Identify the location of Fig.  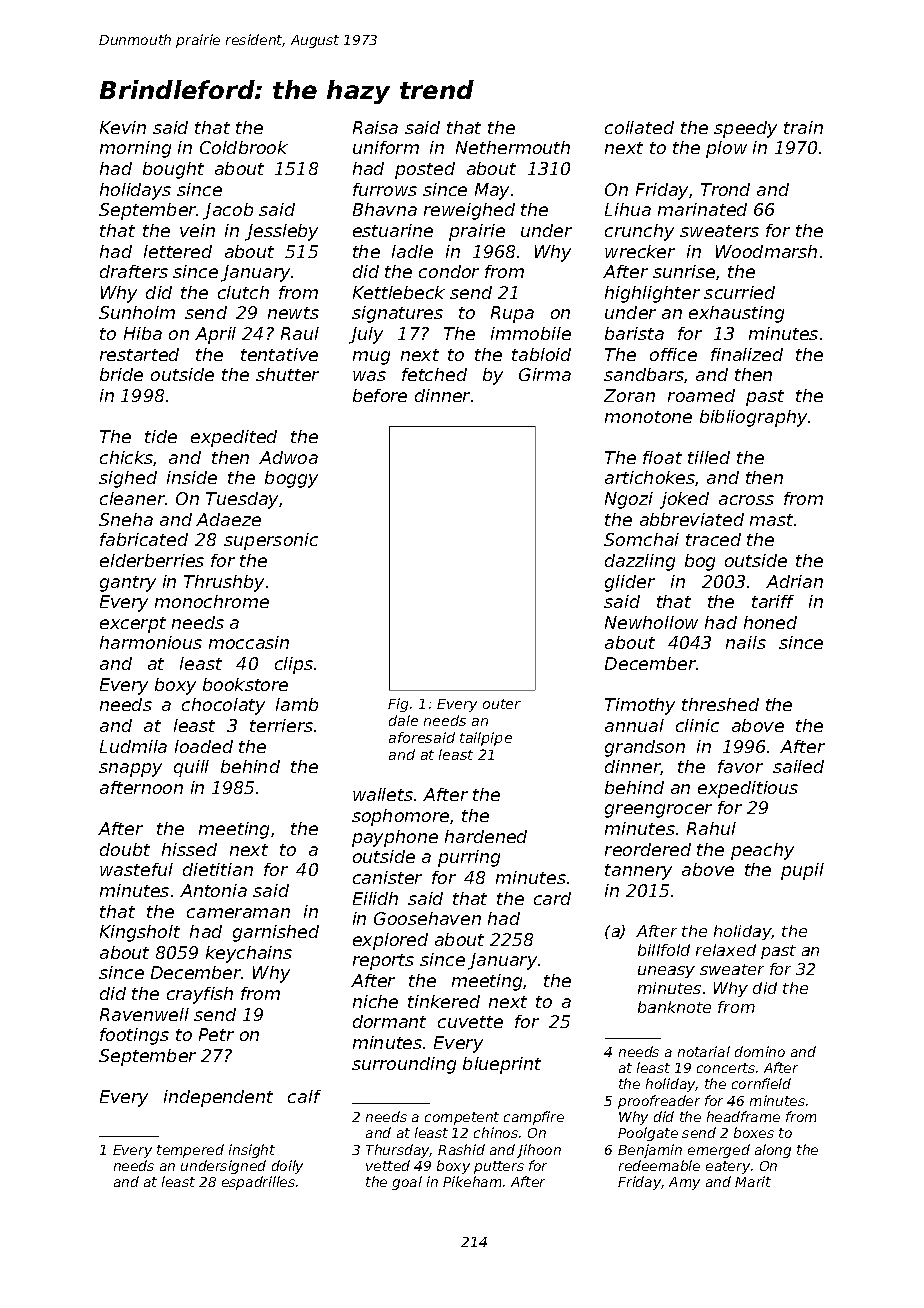
(398, 705).
